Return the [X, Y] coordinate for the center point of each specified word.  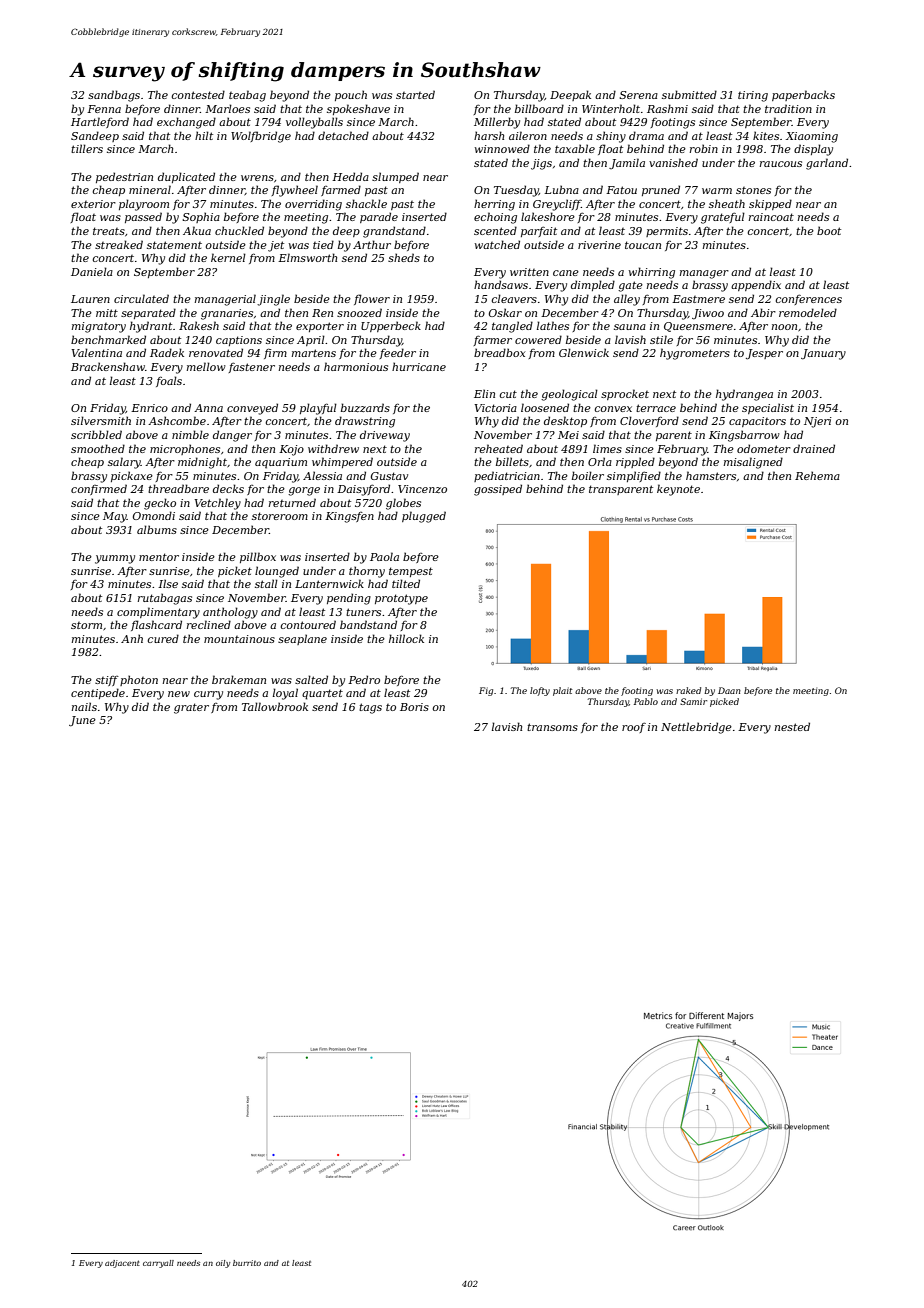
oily [223, 1264]
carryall [158, 1264]
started [415, 94]
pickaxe [132, 476]
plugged [424, 517]
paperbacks [803, 95]
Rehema [817, 475]
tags [370, 708]
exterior [93, 204]
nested [792, 726]
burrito [247, 1263]
